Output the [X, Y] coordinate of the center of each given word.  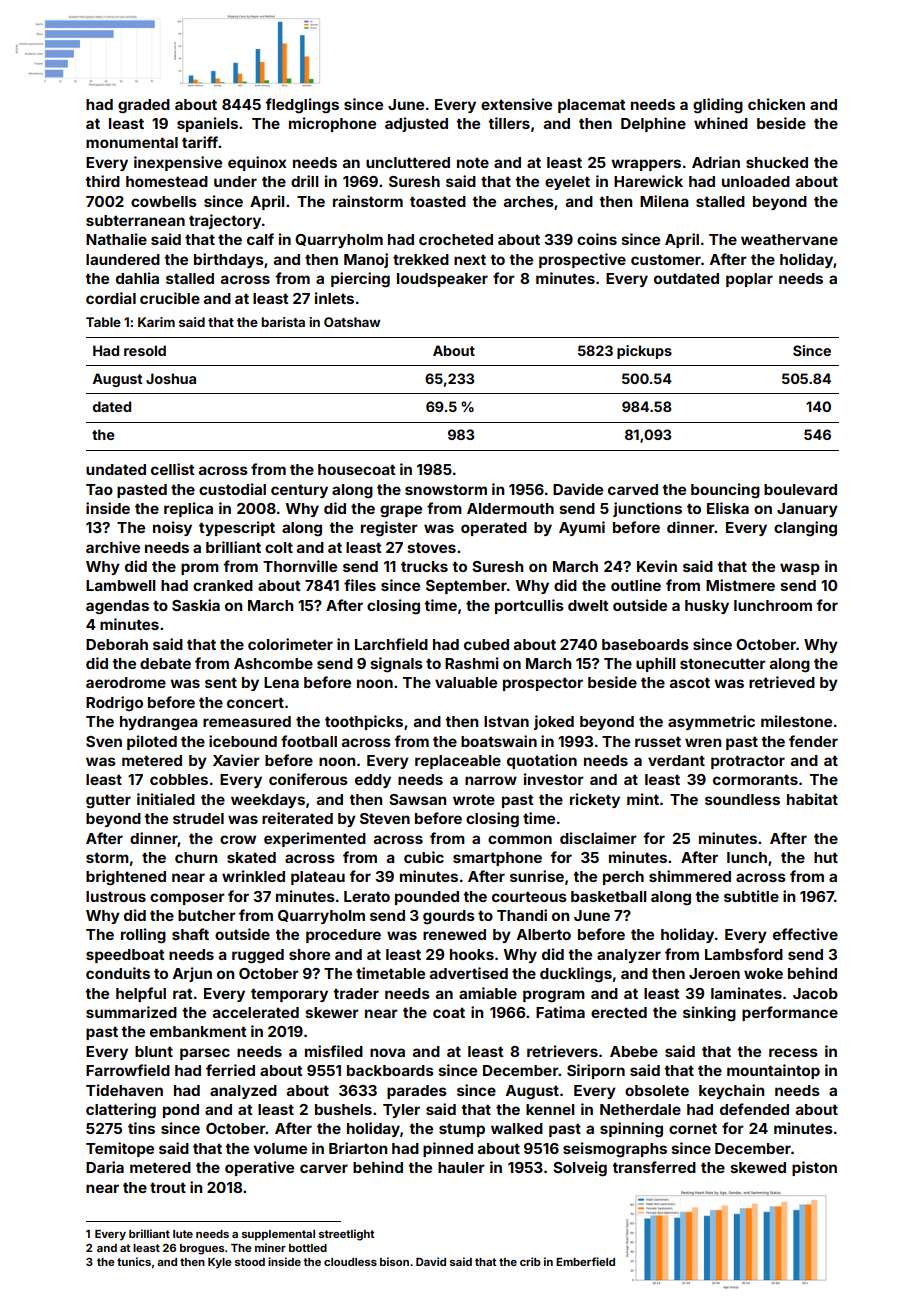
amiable [488, 993]
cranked [223, 585]
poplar [749, 280]
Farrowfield [128, 1070]
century [299, 491]
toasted [438, 201]
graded [144, 106]
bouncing [725, 491]
